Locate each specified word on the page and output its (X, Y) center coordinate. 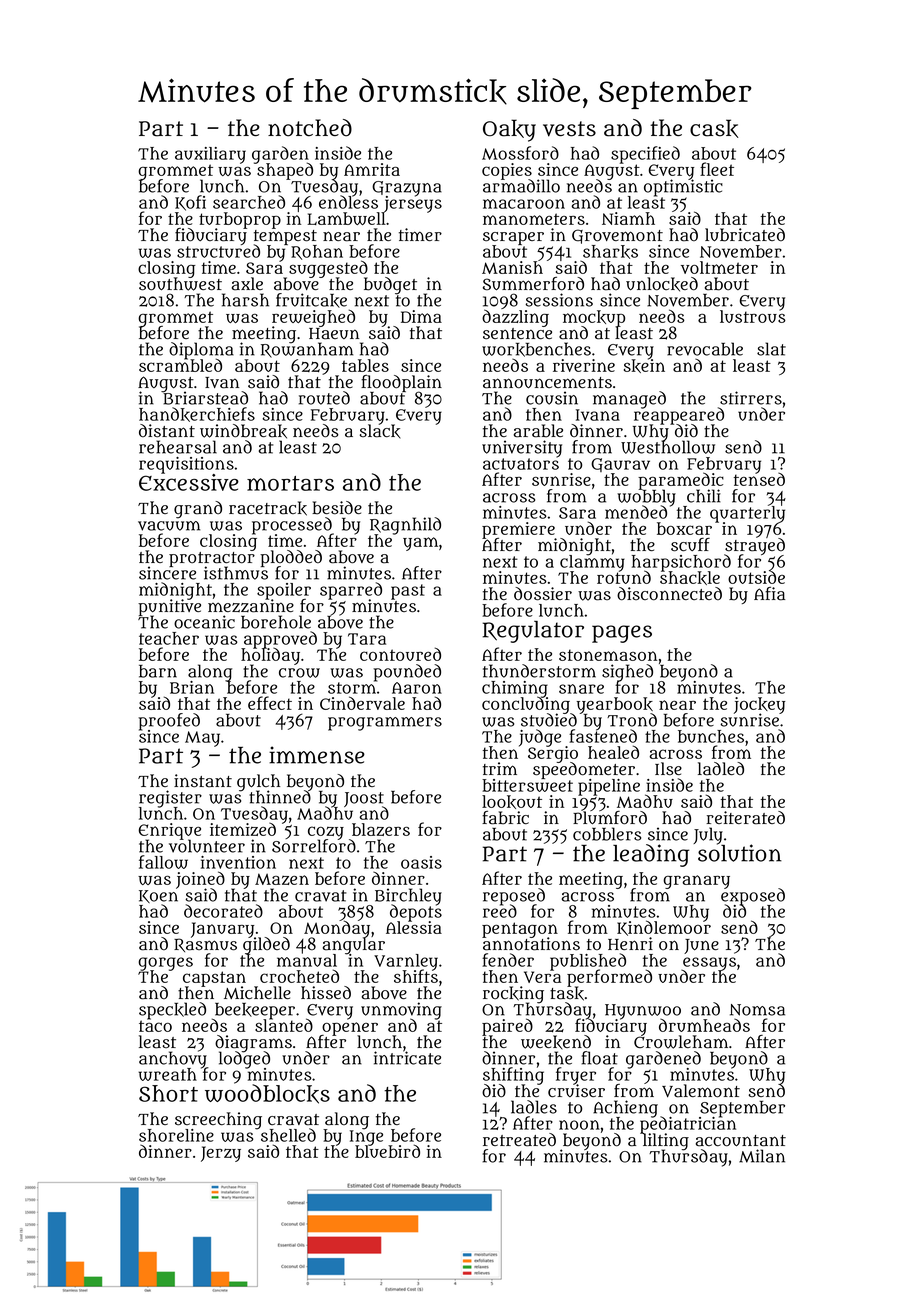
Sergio (553, 754)
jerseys (411, 204)
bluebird (387, 1151)
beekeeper (255, 1011)
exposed (753, 897)
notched (310, 128)
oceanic (204, 622)
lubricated (745, 235)
